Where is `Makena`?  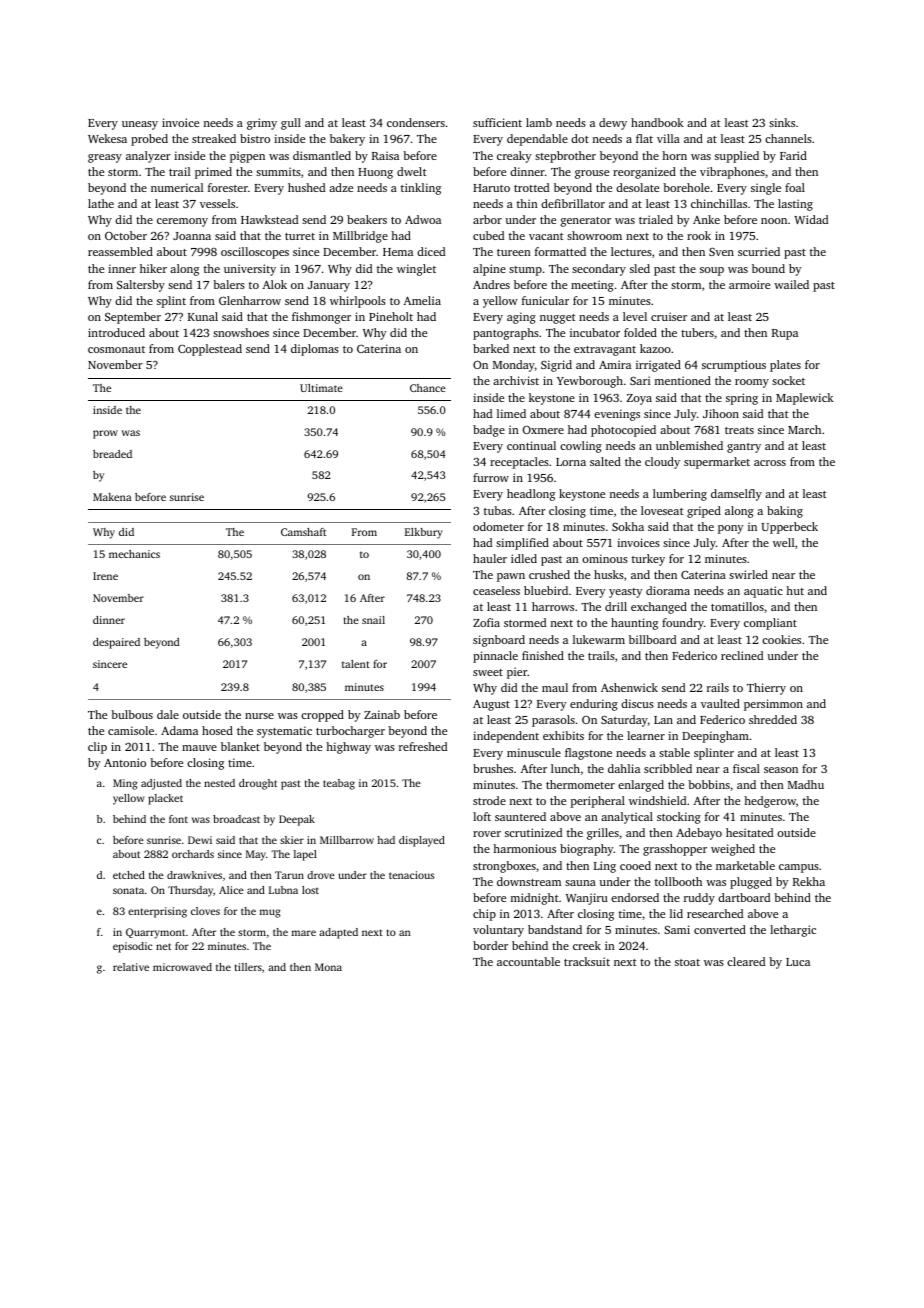
Makena is located at coordinates (112, 497).
